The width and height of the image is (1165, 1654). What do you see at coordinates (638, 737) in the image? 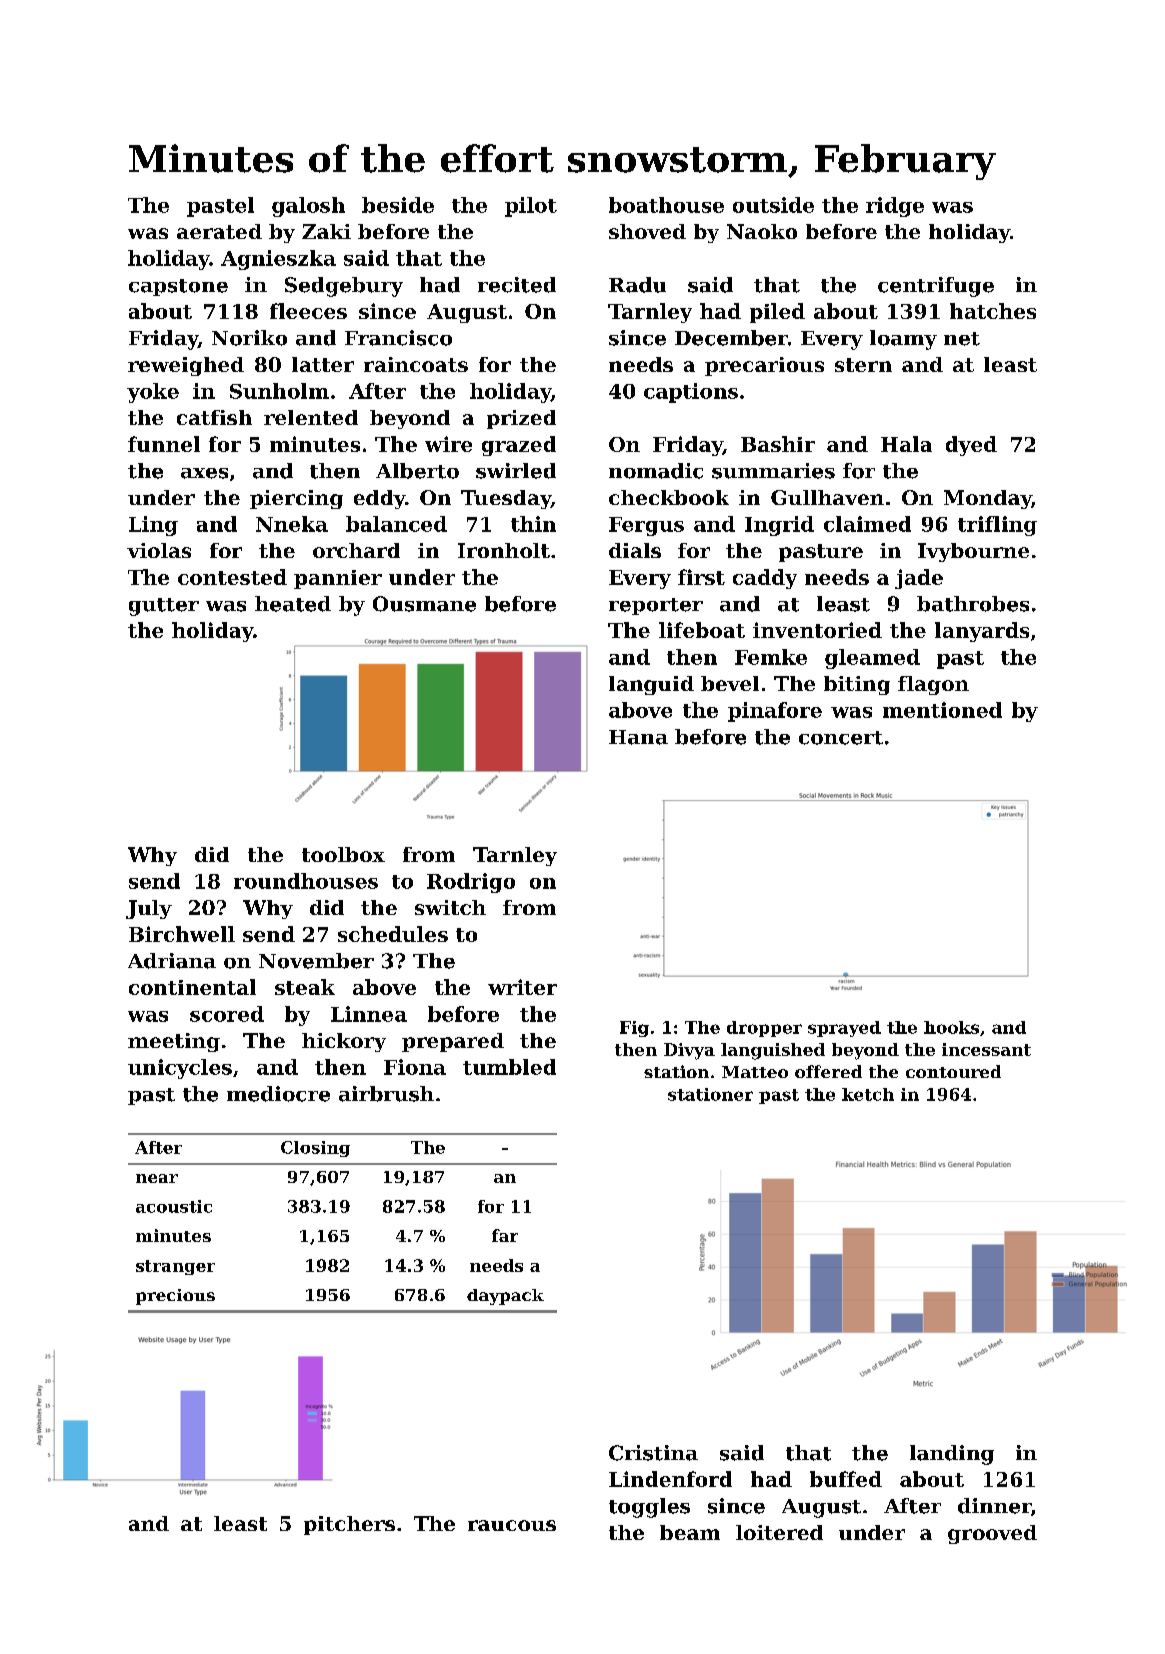
I see `Hana` at bounding box center [638, 737].
